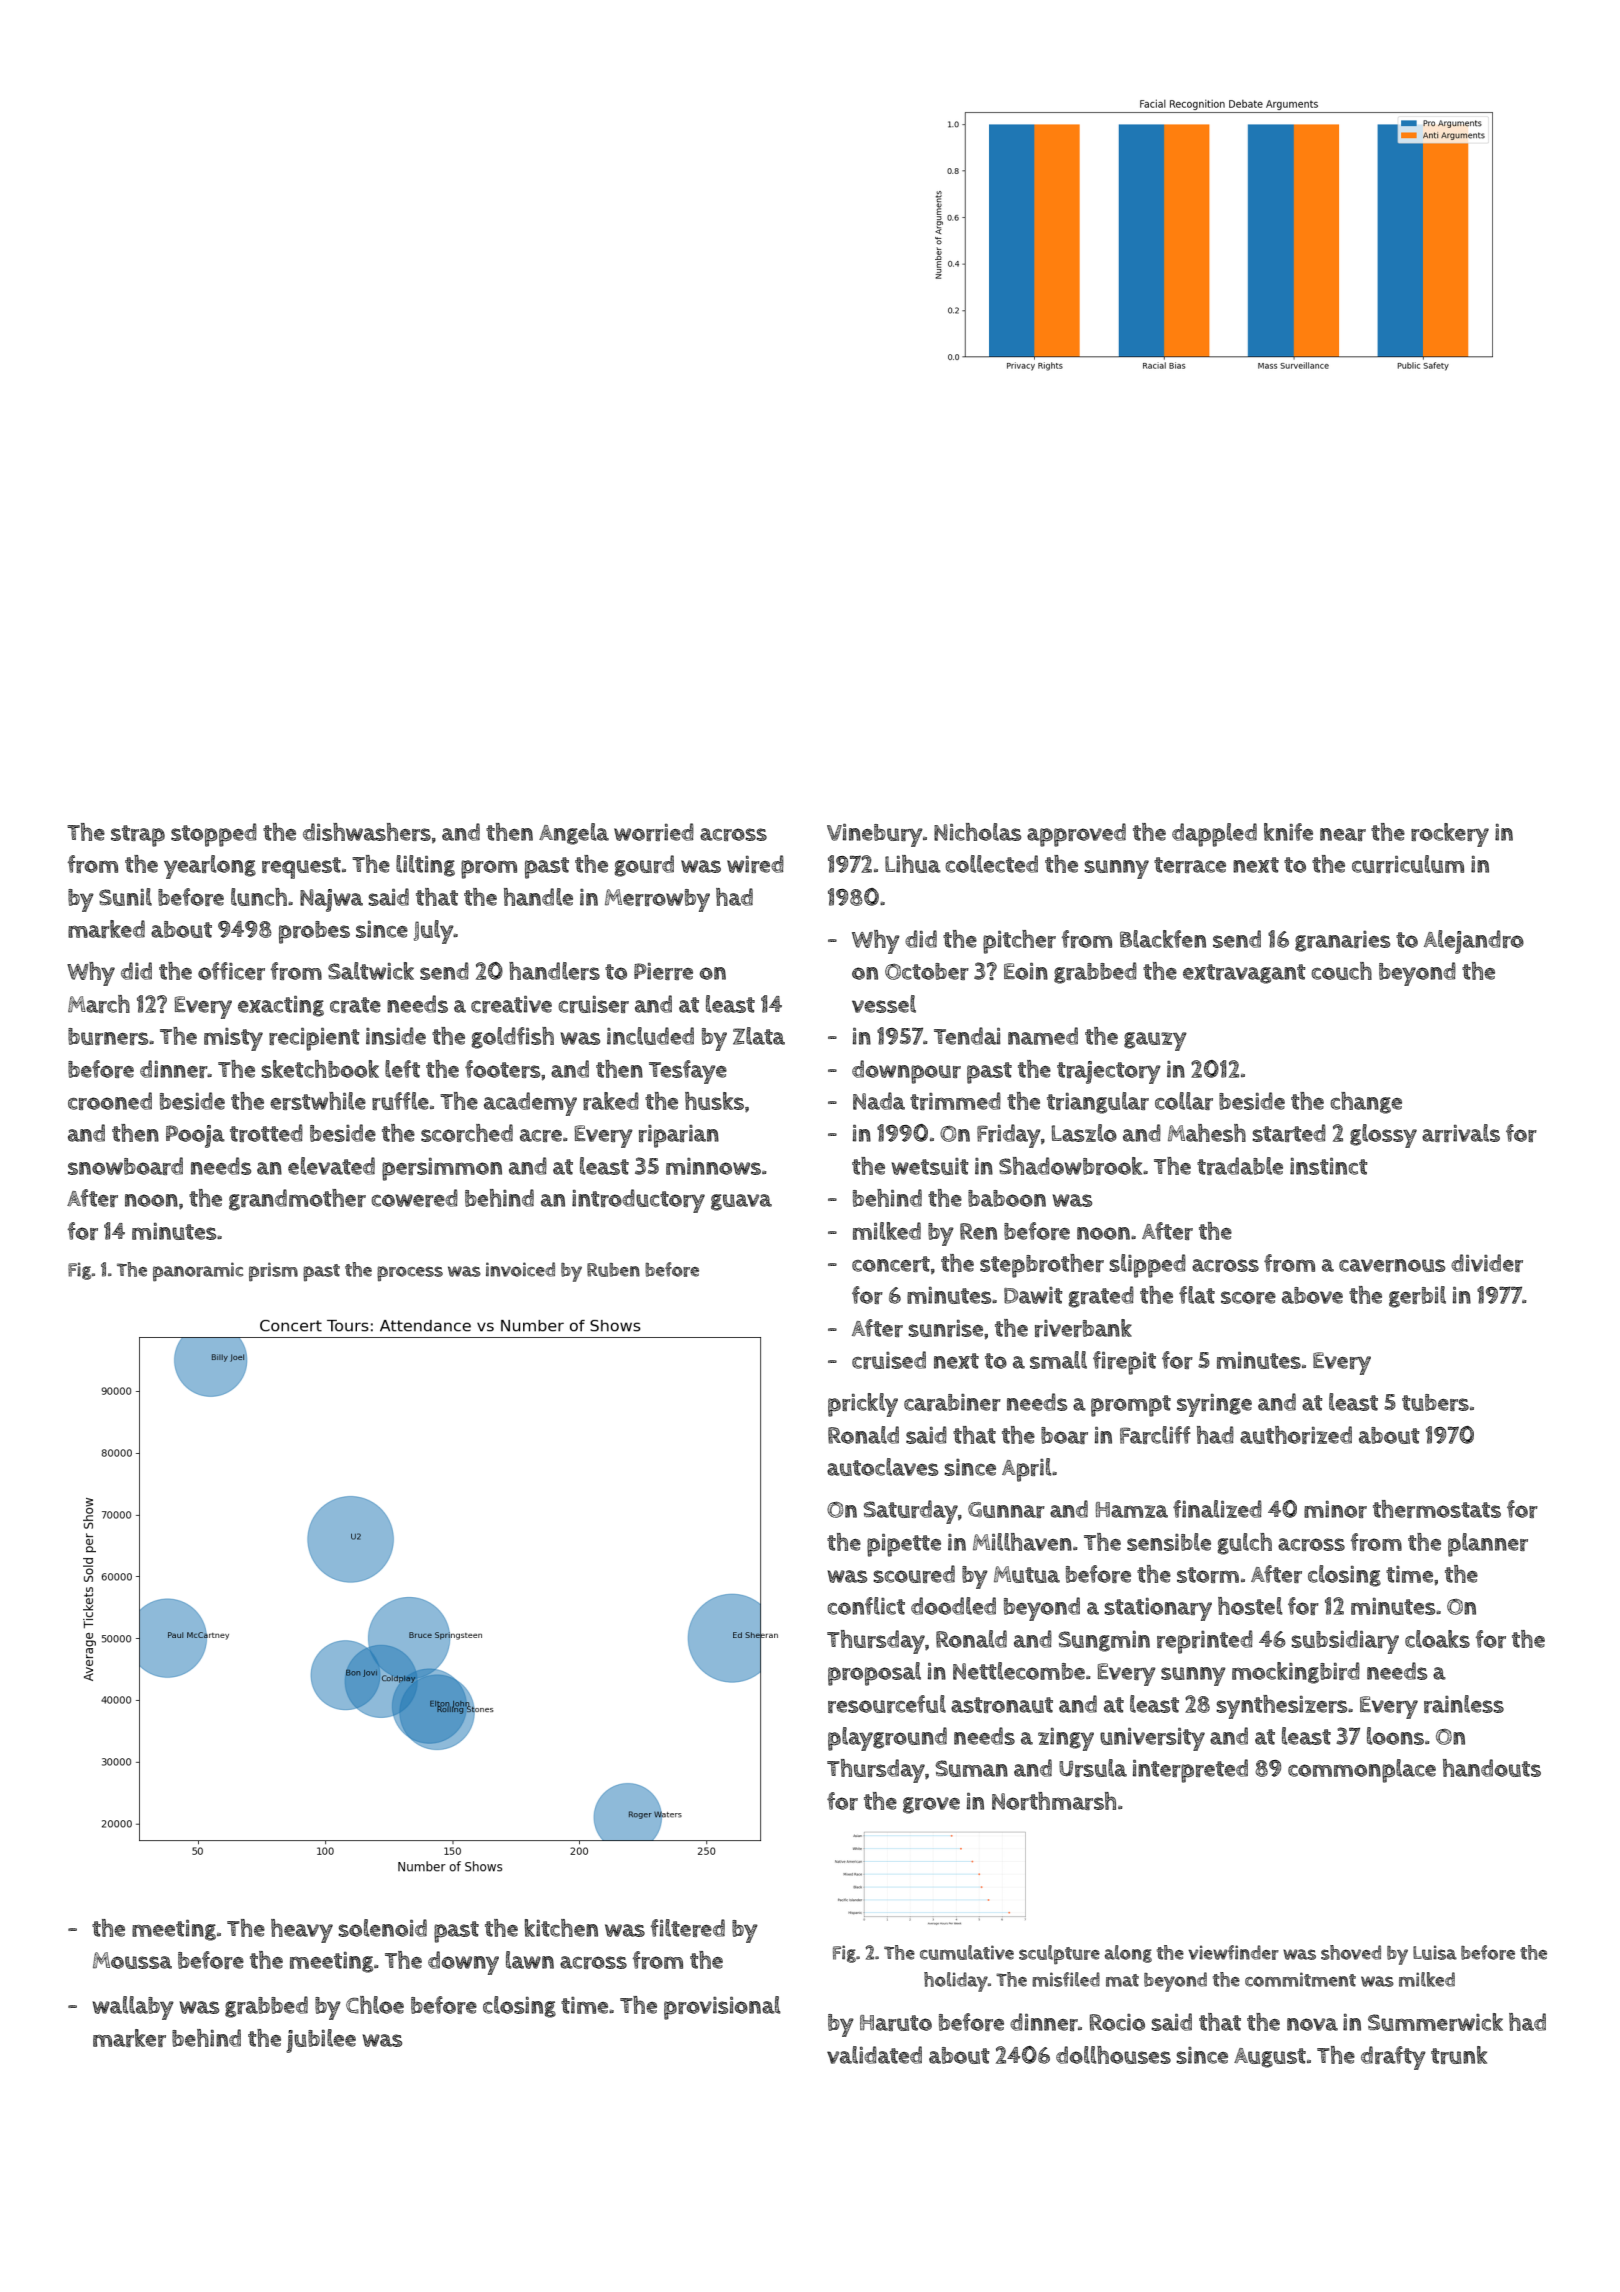 The height and width of the document is (2292, 1620). I want to click on change, so click(1366, 1103).
